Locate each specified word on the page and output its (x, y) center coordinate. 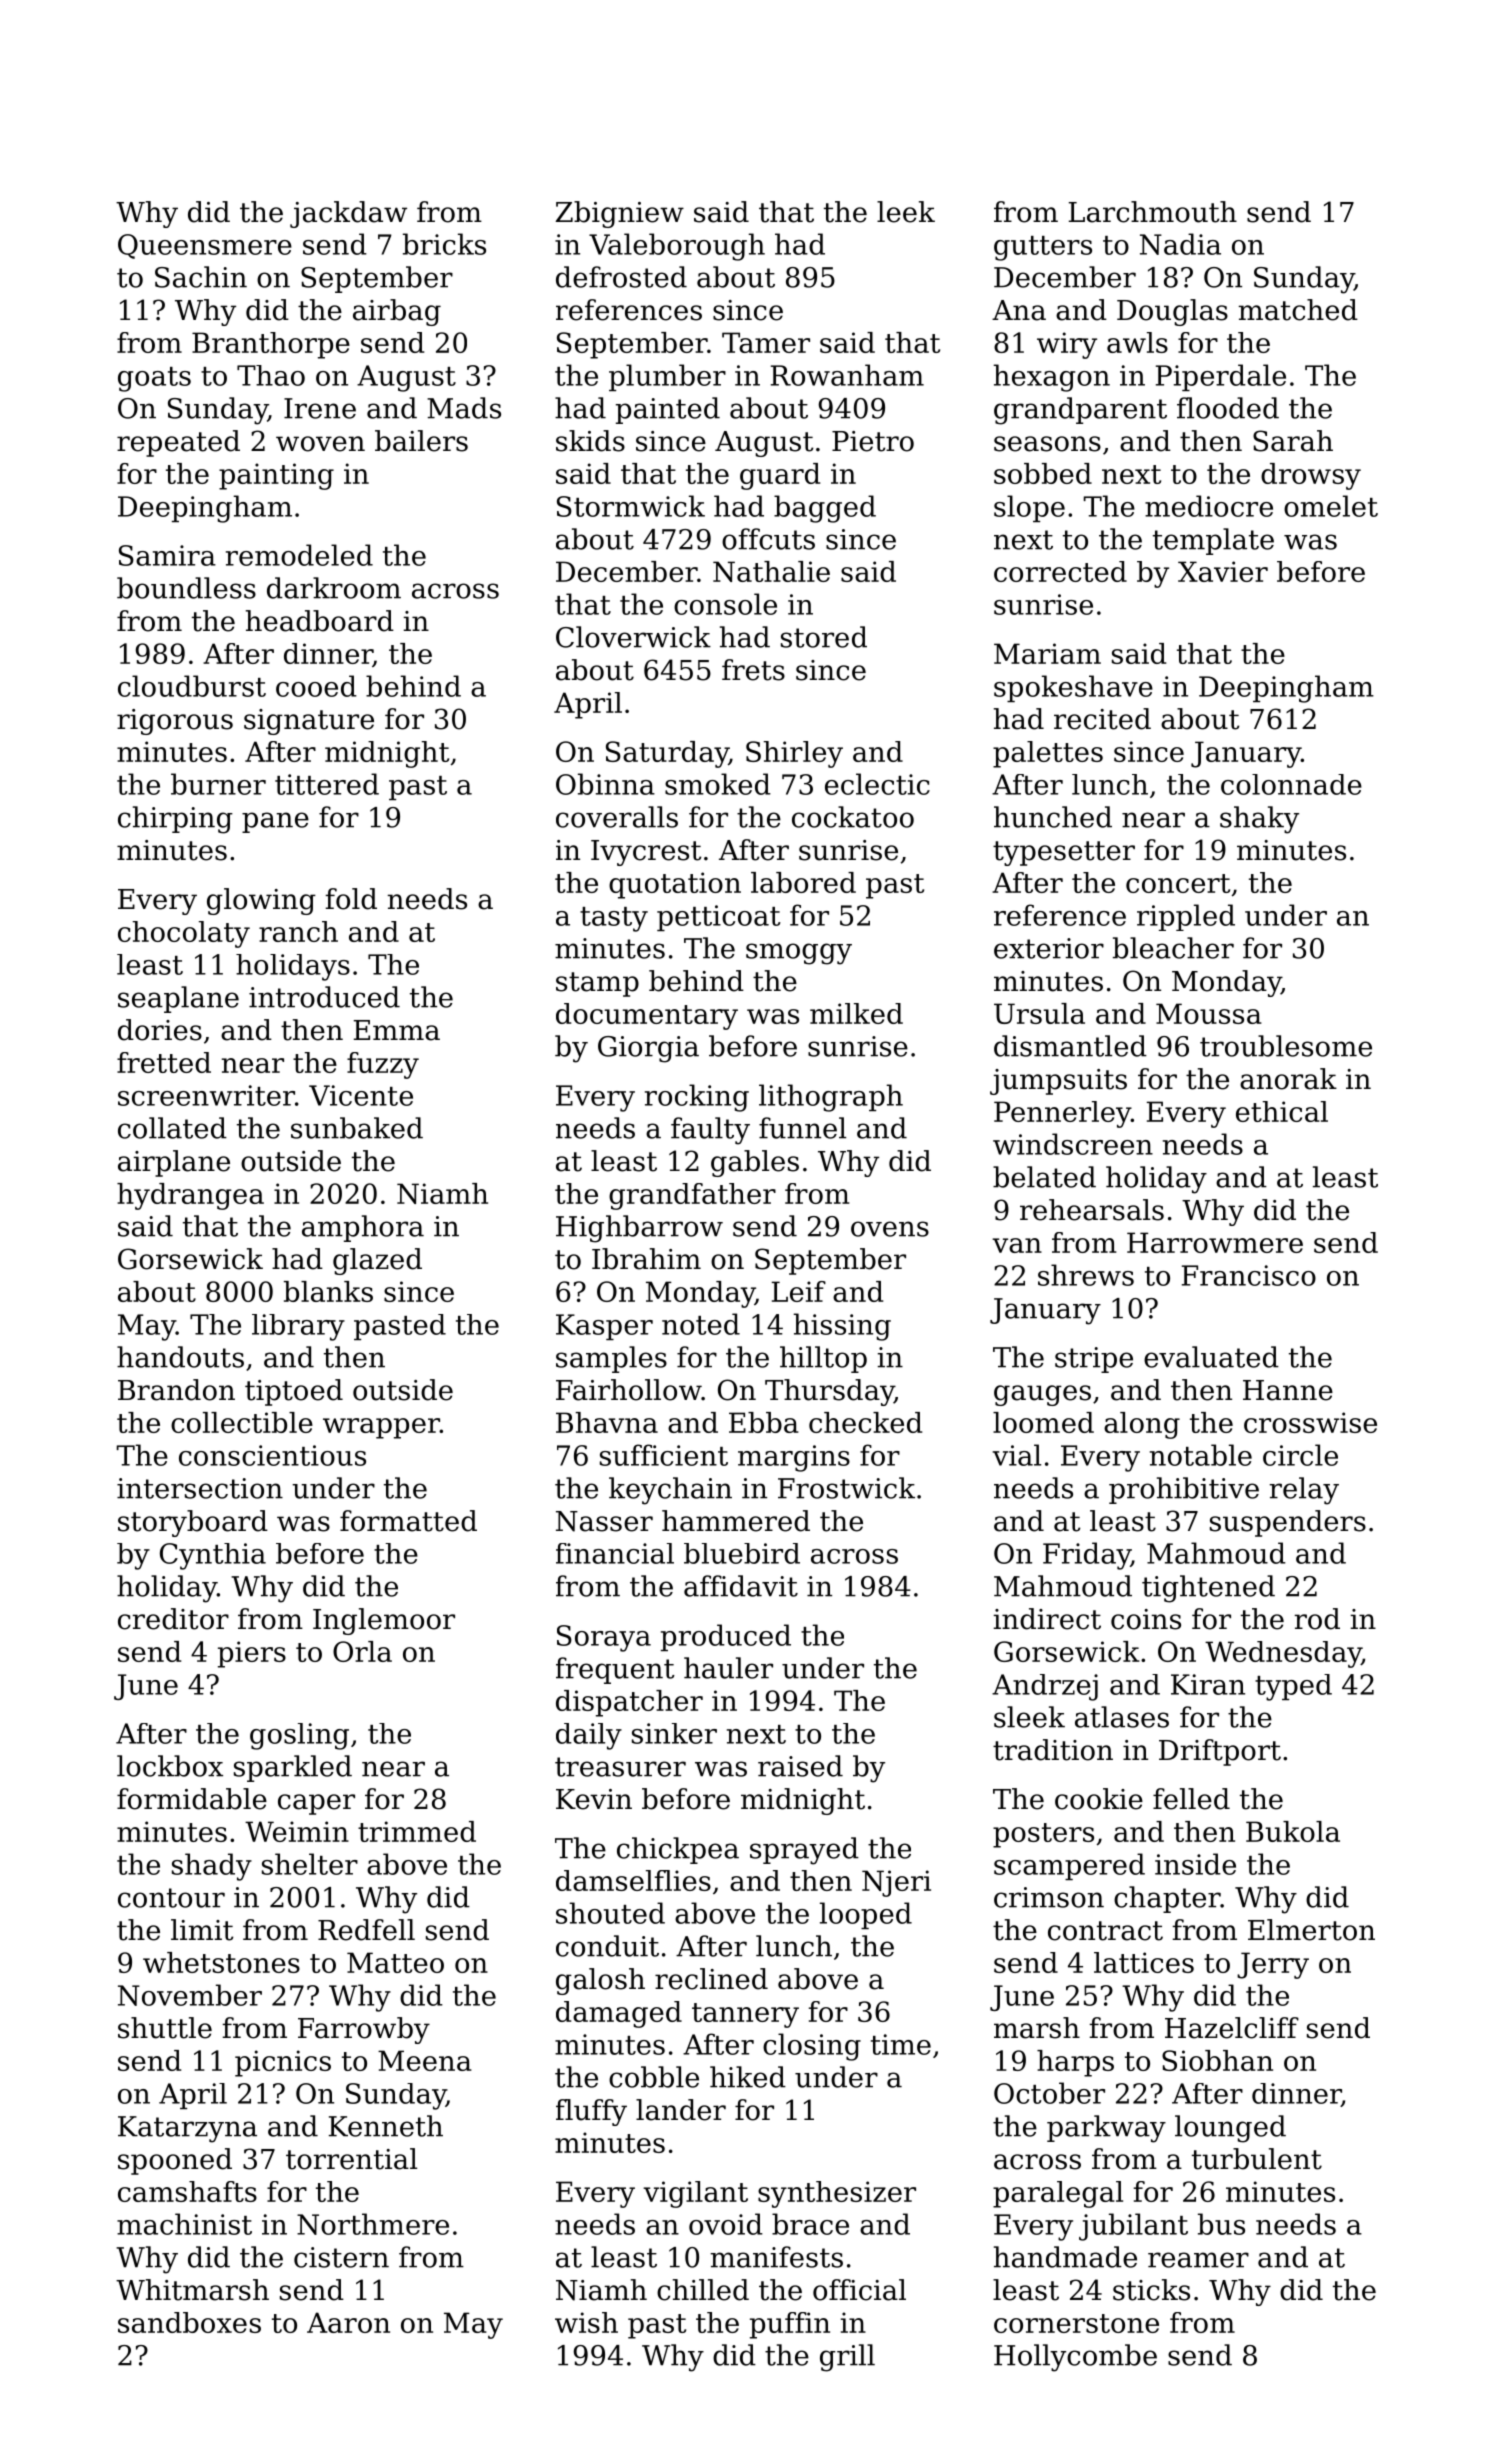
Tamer (766, 342)
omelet (1331, 506)
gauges (1042, 1395)
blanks (328, 1291)
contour (171, 1898)
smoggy (799, 954)
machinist (184, 2224)
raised (800, 1766)
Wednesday (1283, 1654)
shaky (1259, 820)
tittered (327, 784)
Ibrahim (646, 1259)
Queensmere (205, 246)
